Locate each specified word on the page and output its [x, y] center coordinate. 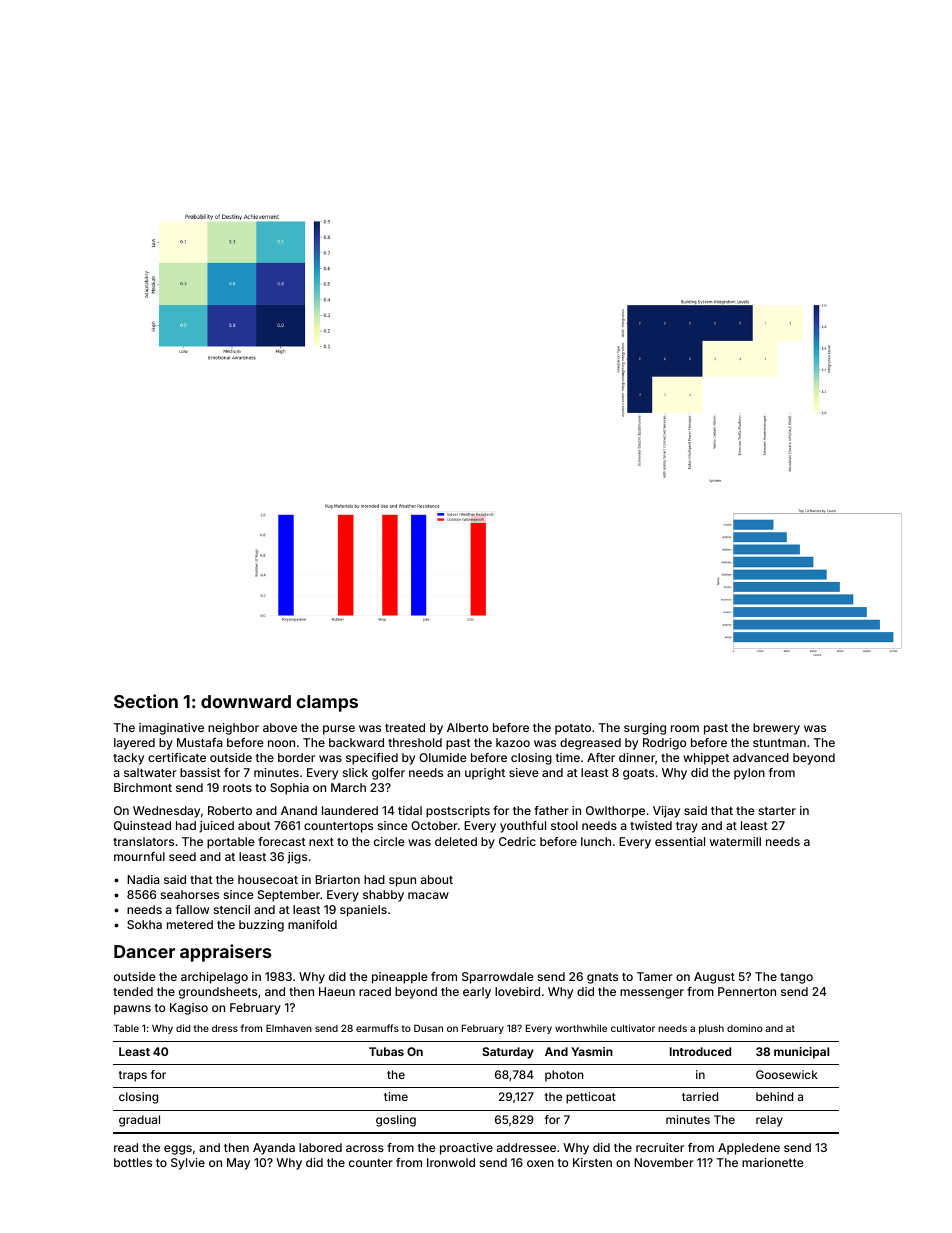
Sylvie [188, 1164]
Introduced [700, 1051]
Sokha [144, 924]
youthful [523, 827]
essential [680, 841]
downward [246, 701]
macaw [428, 895]
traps [133, 1076]
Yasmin [592, 1051]
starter [777, 811]
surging [645, 729]
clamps [327, 703]
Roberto [230, 810]
